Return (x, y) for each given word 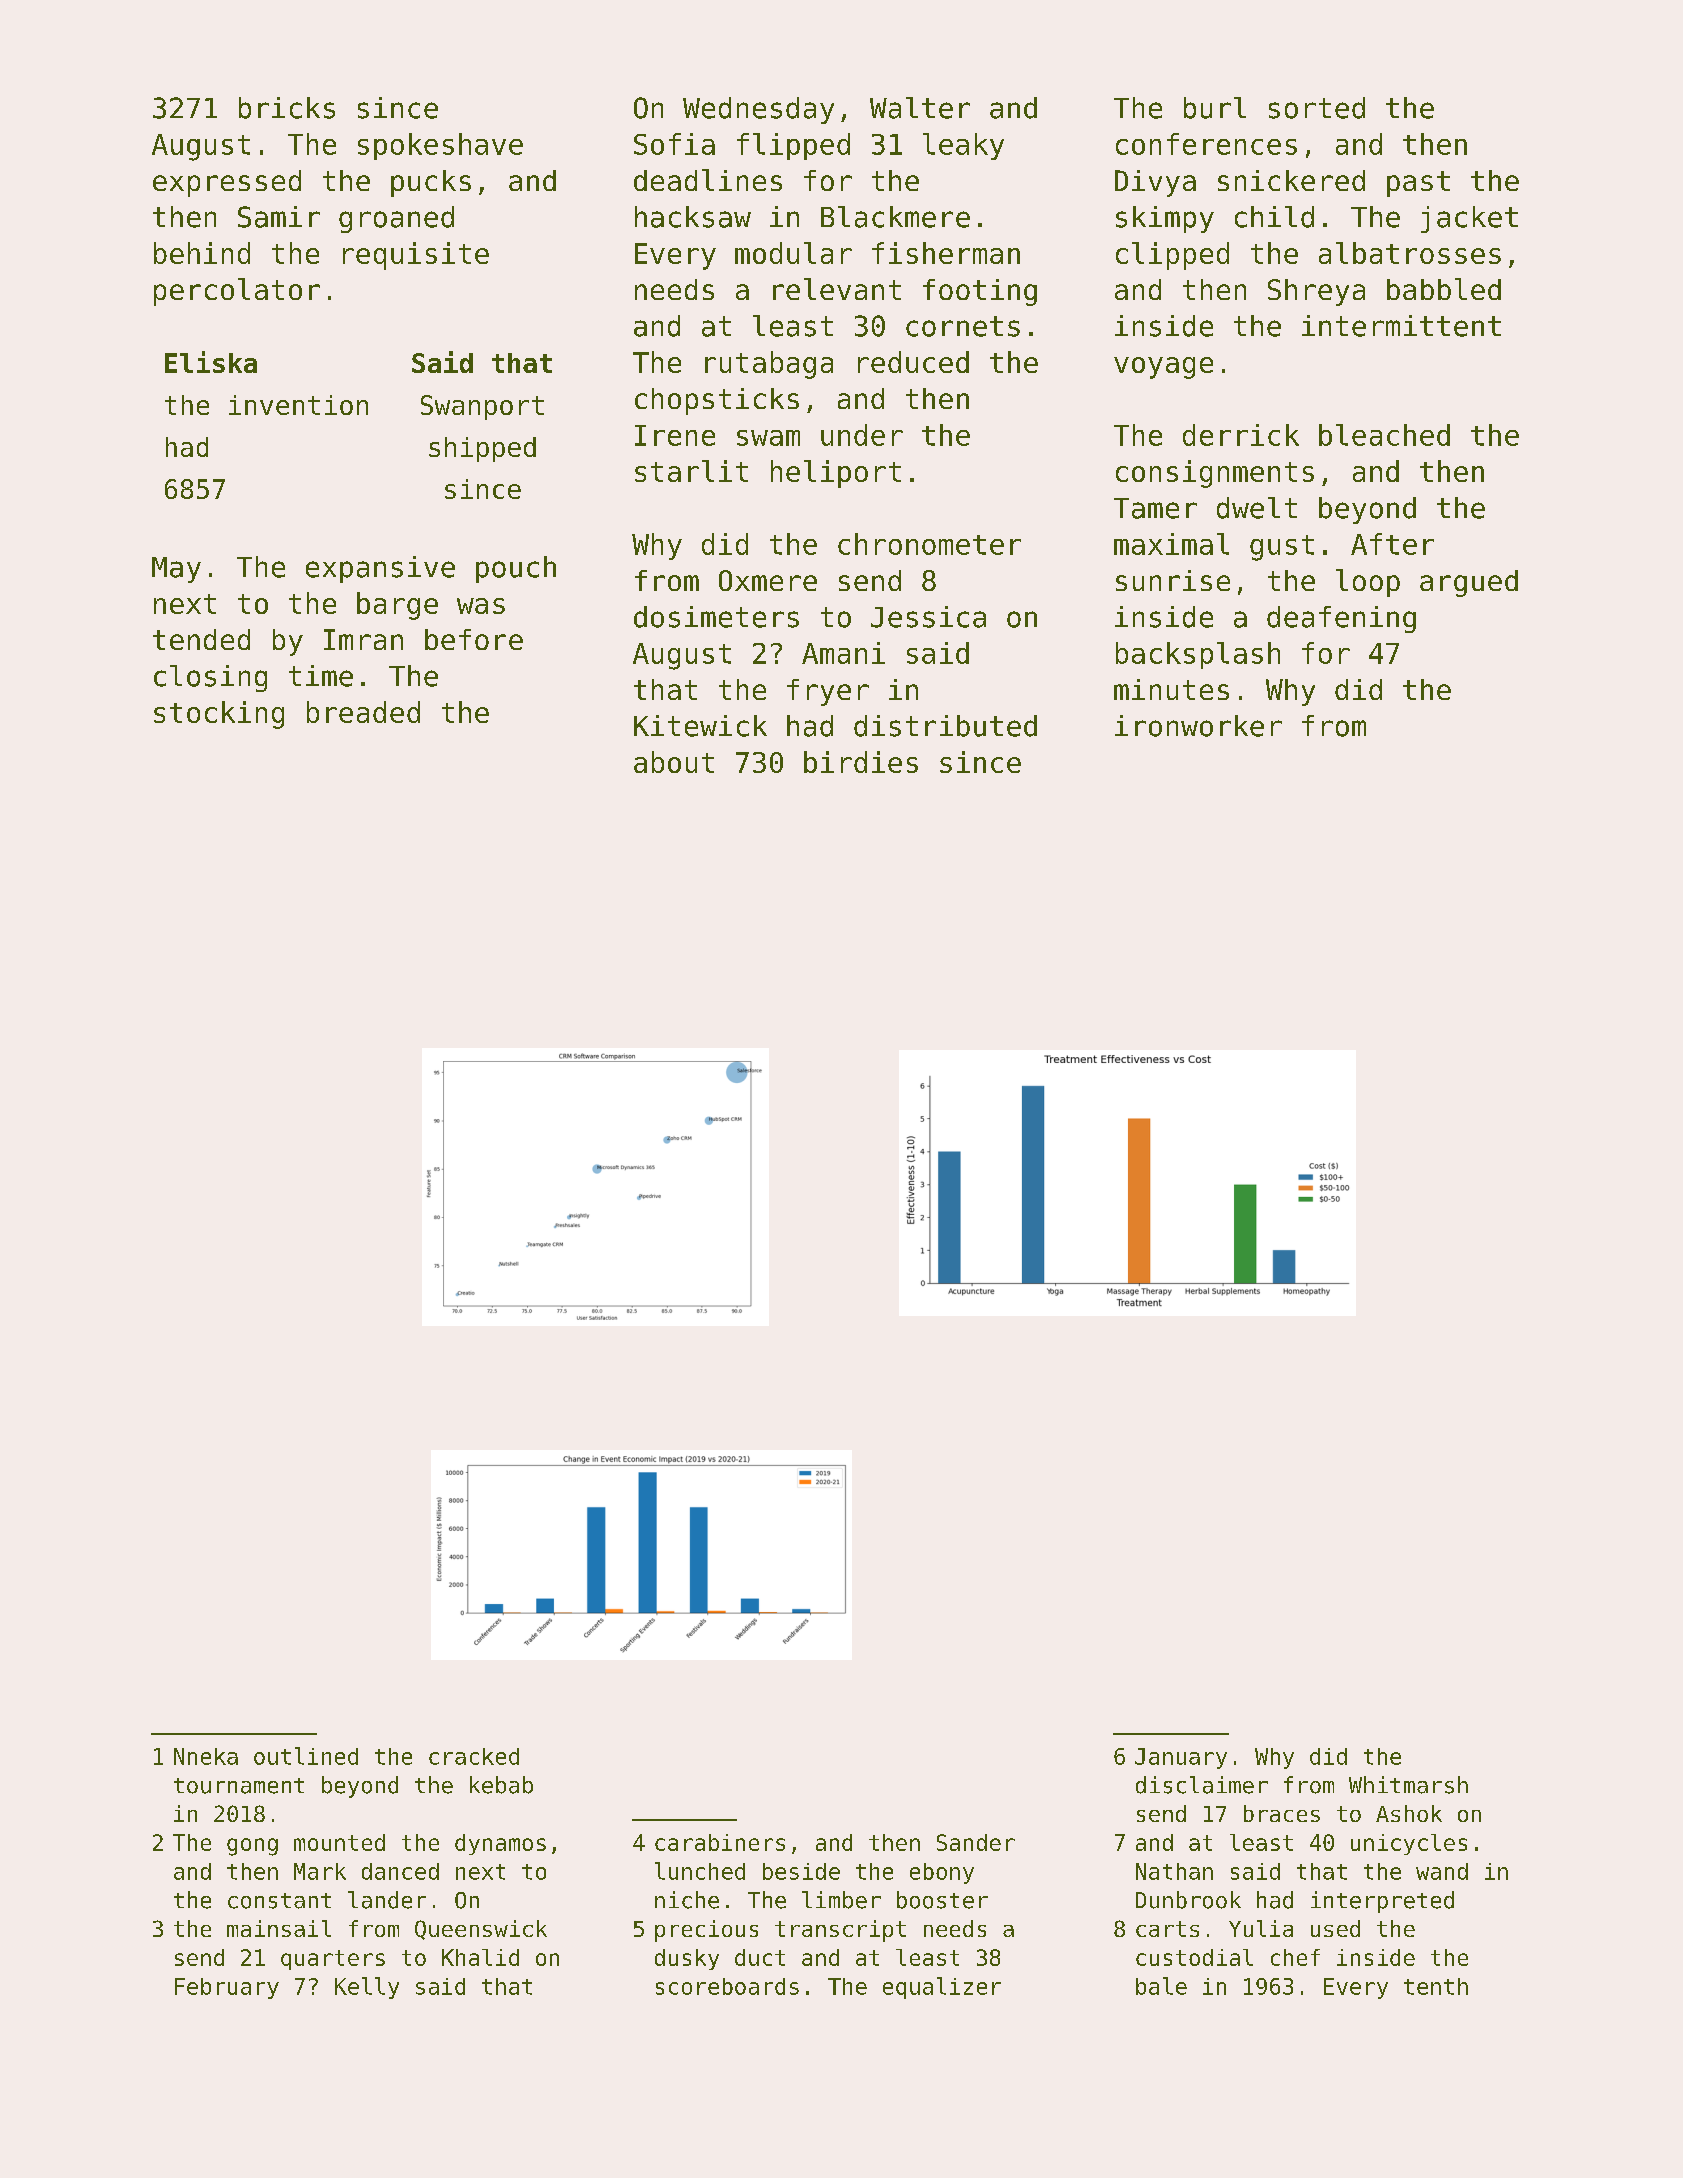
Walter (920, 108)
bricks (287, 108)
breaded (363, 712)
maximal (1171, 544)
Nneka (206, 1756)
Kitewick (700, 726)
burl (1215, 108)
